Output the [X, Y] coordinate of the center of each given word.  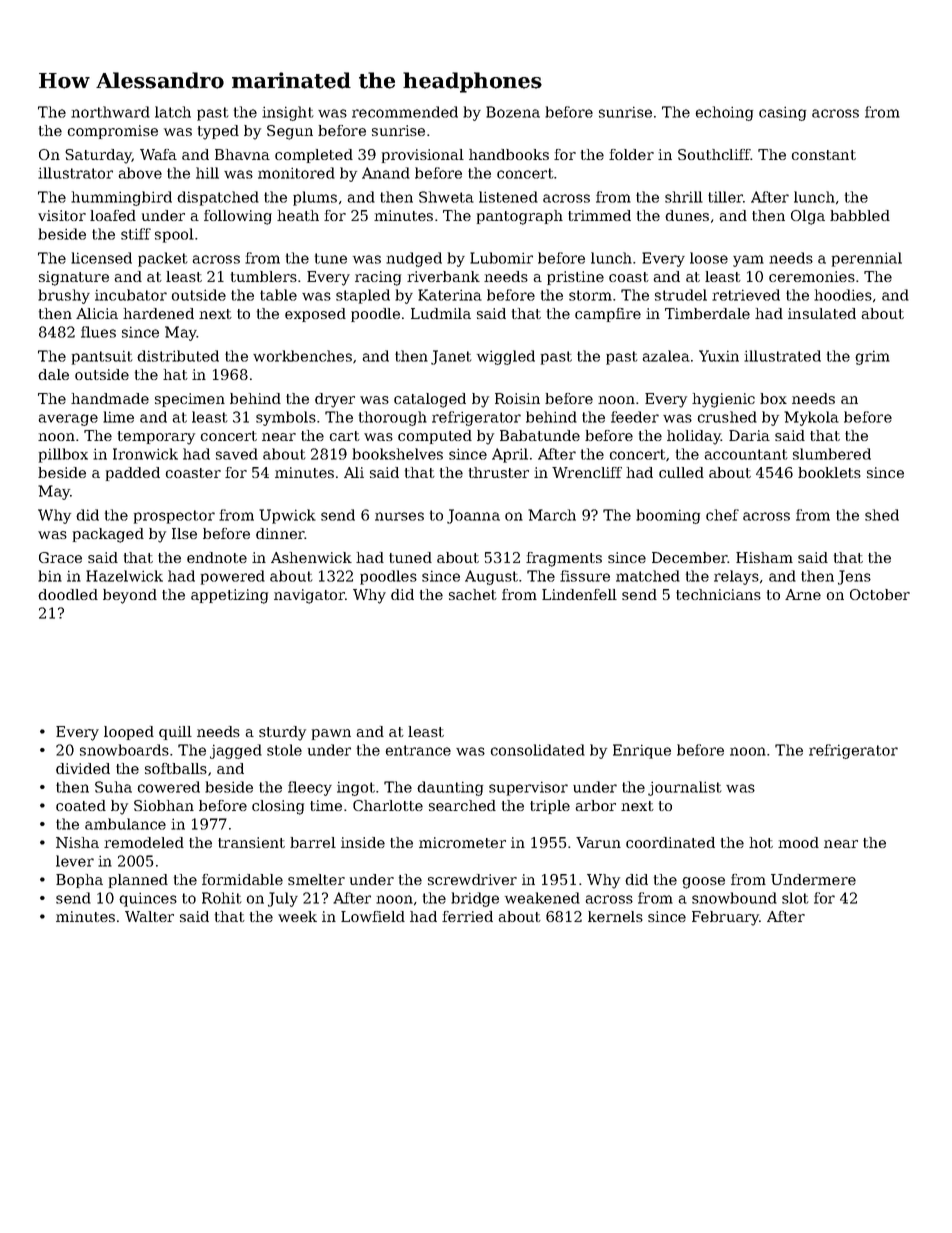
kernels [615, 916]
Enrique [642, 751]
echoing [724, 113]
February [725, 918]
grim [872, 357]
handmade [110, 398]
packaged [108, 535]
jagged [236, 751]
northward [110, 112]
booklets [829, 472]
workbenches [302, 356]
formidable [242, 879]
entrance [418, 750]
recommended [405, 112]
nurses [399, 516]
